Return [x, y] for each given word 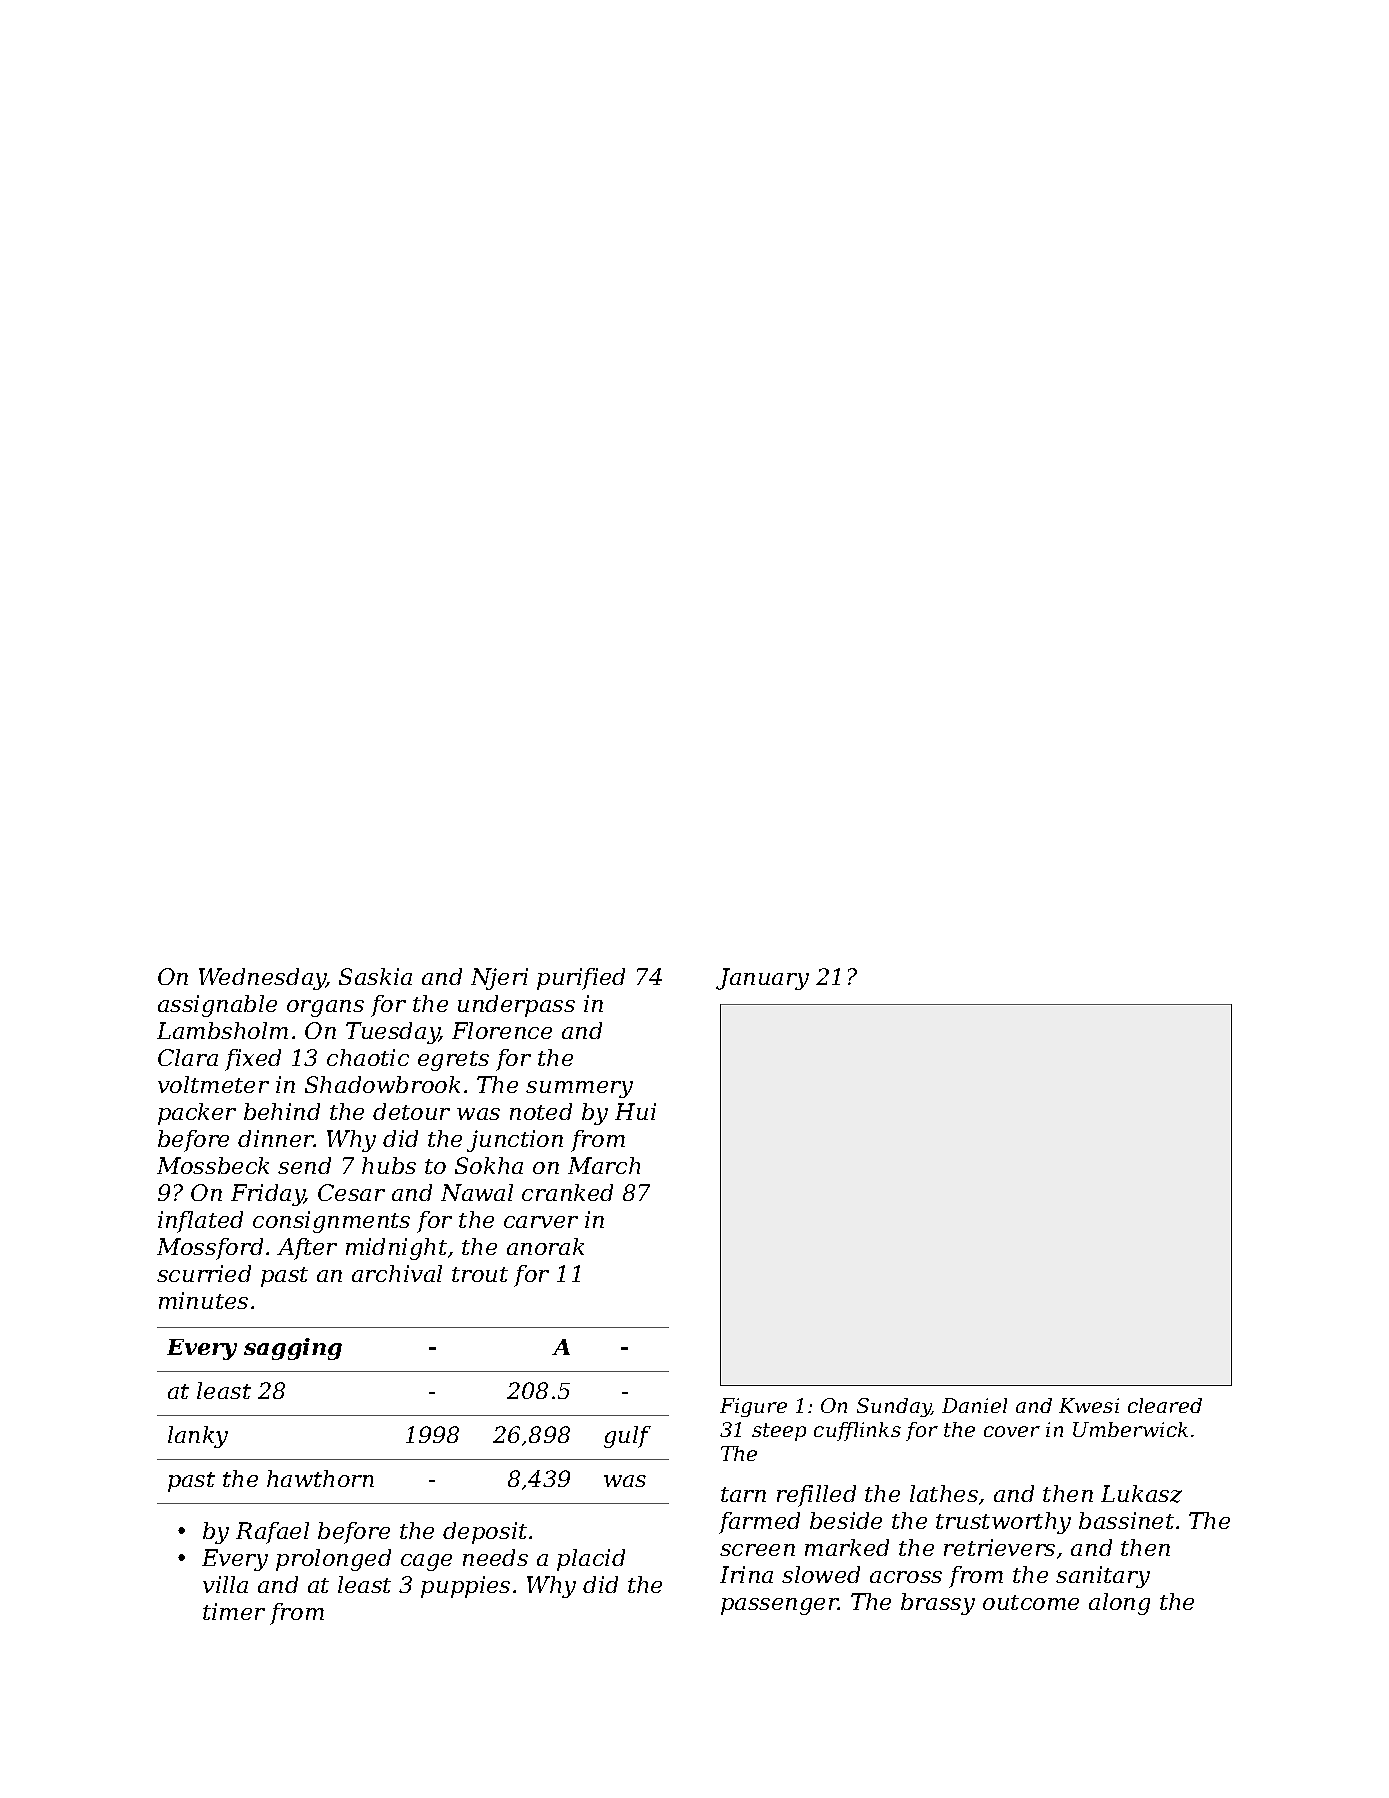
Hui [635, 1111]
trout [480, 1274]
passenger [780, 1606]
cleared [1165, 1405]
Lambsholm [222, 1030]
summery [579, 1089]
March [604, 1165]
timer [234, 1611]
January [762, 979]
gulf [627, 1437]
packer [197, 1114]
